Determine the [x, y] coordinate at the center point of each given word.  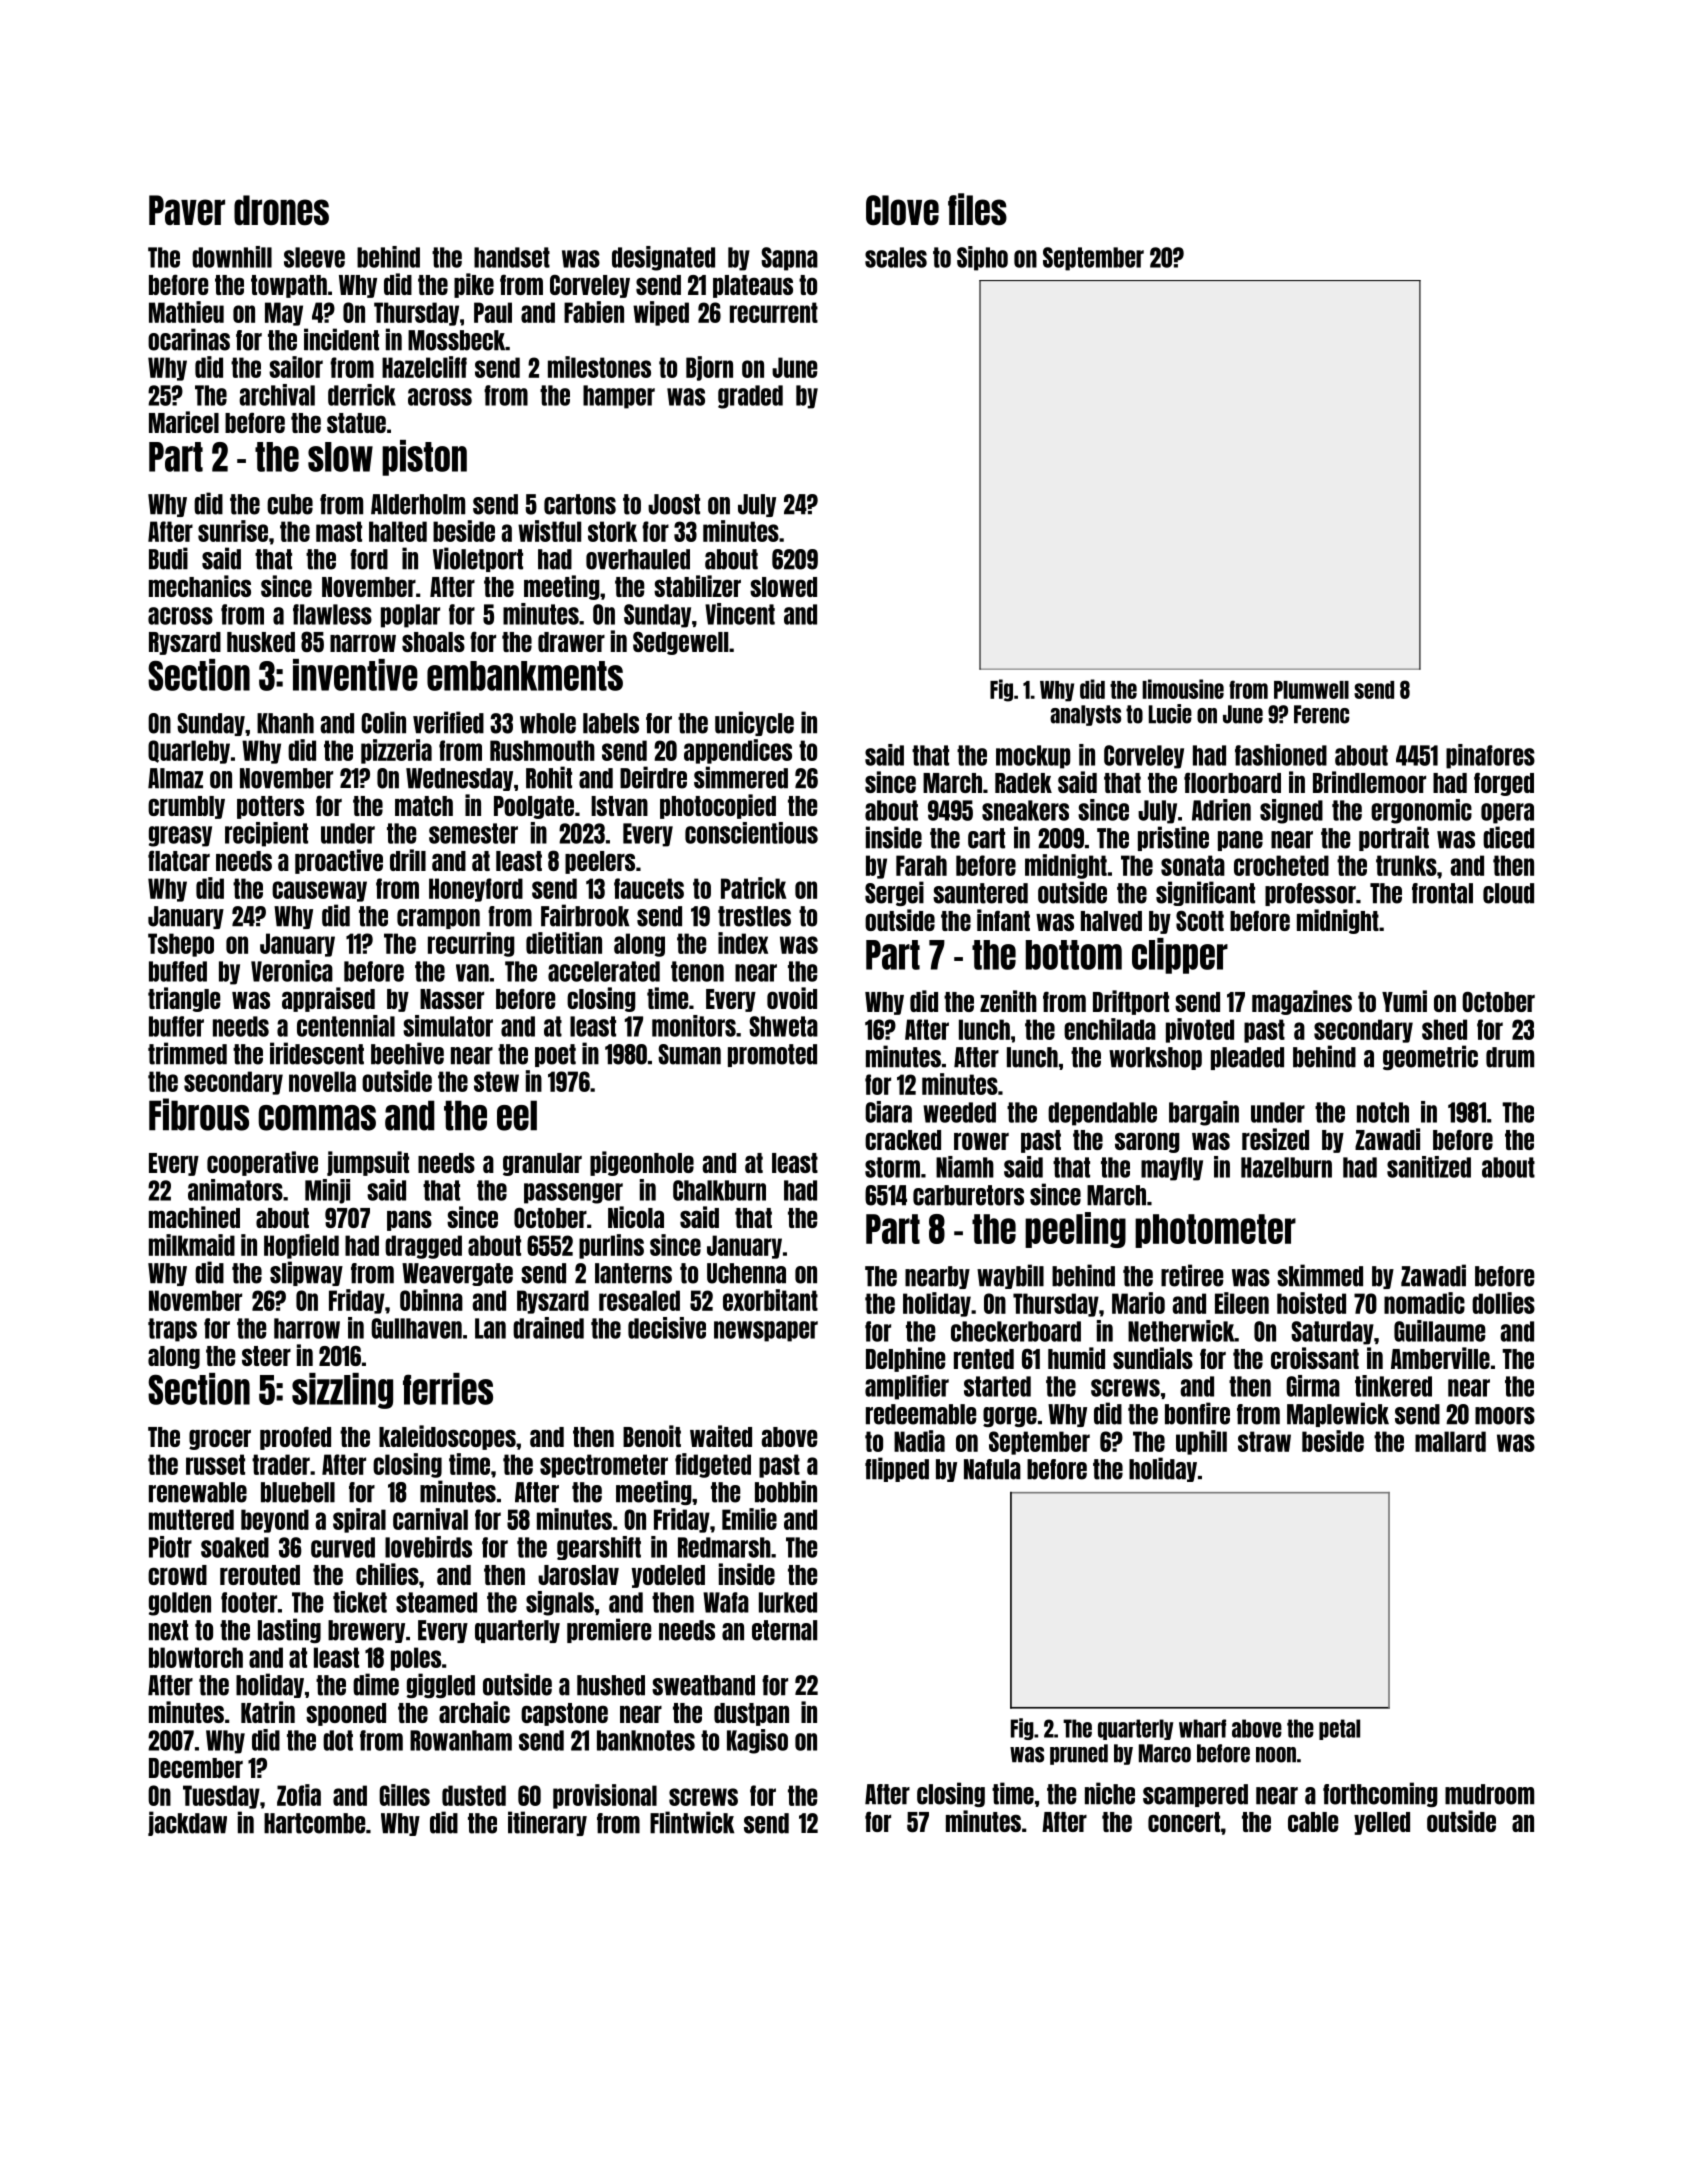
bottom [1074, 955]
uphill [1201, 1442]
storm [892, 1167]
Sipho [982, 258]
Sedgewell [680, 643]
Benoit [652, 1436]
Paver [187, 210]
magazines [1302, 1002]
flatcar [179, 860]
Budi [168, 558]
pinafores [1490, 756]
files [977, 209]
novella [322, 1081]
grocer [220, 1439]
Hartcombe [315, 1823]
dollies [1503, 1303]
